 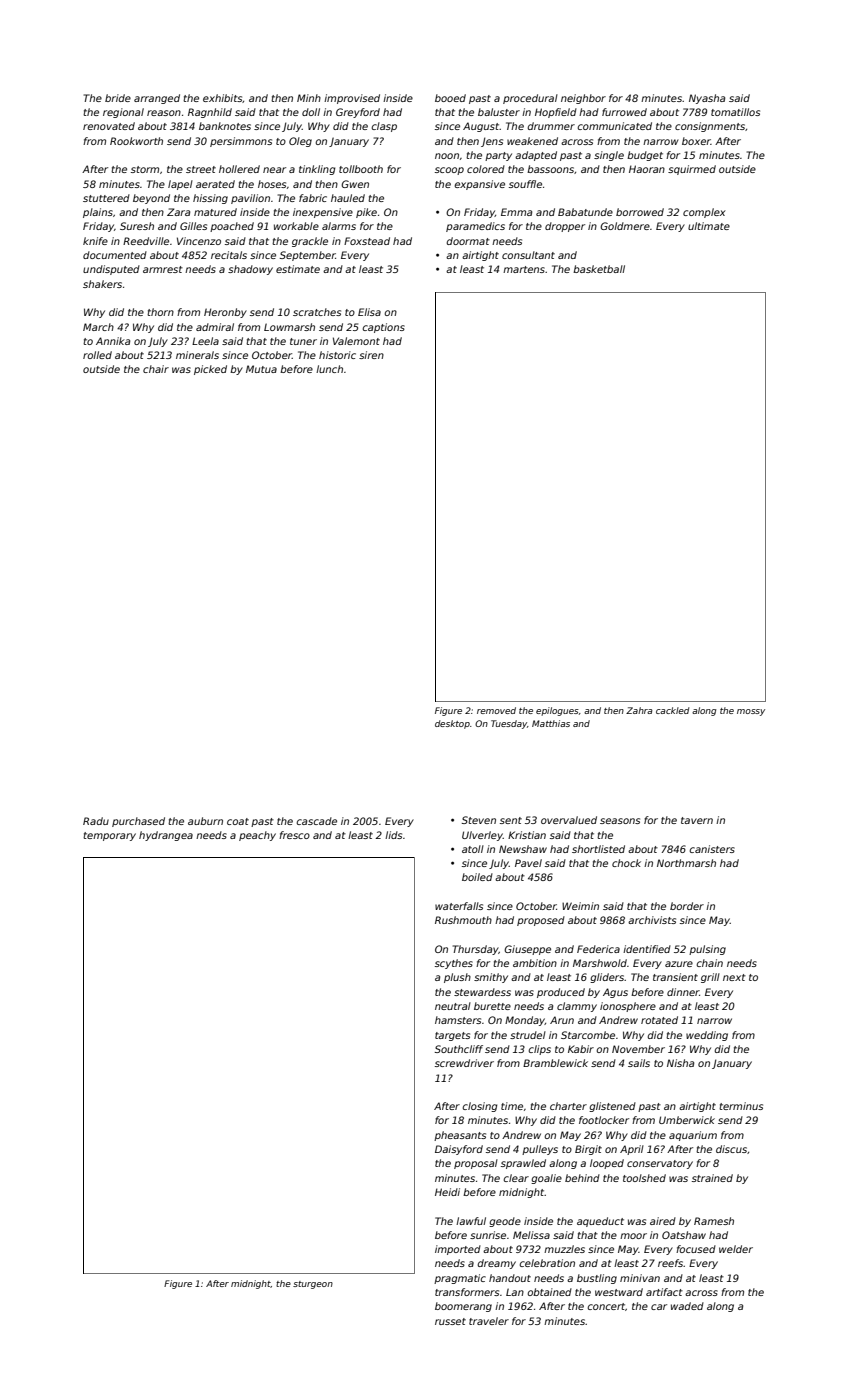 I want to click on lids, so click(x=393, y=835).
